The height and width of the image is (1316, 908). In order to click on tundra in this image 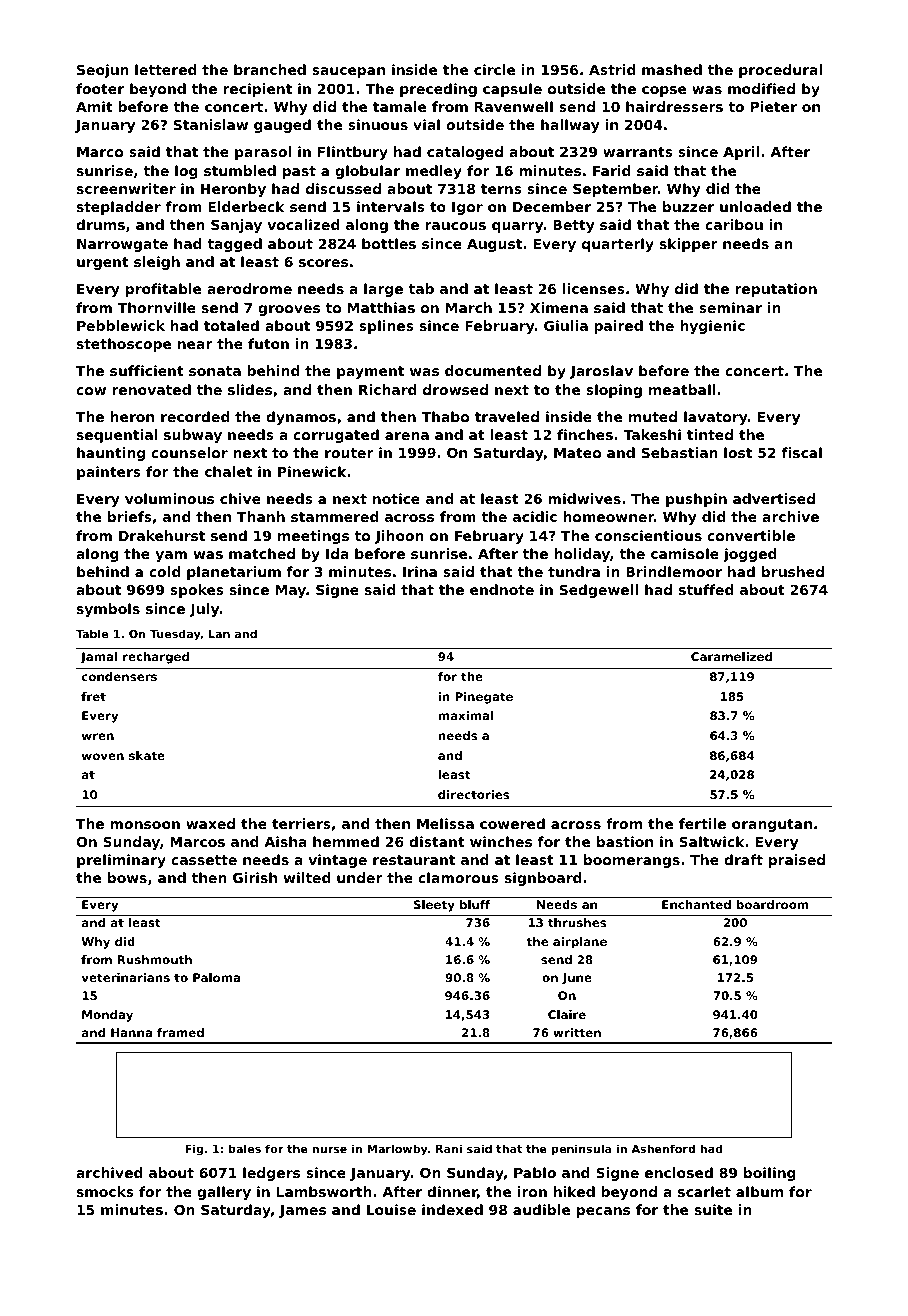, I will do `click(574, 571)`.
